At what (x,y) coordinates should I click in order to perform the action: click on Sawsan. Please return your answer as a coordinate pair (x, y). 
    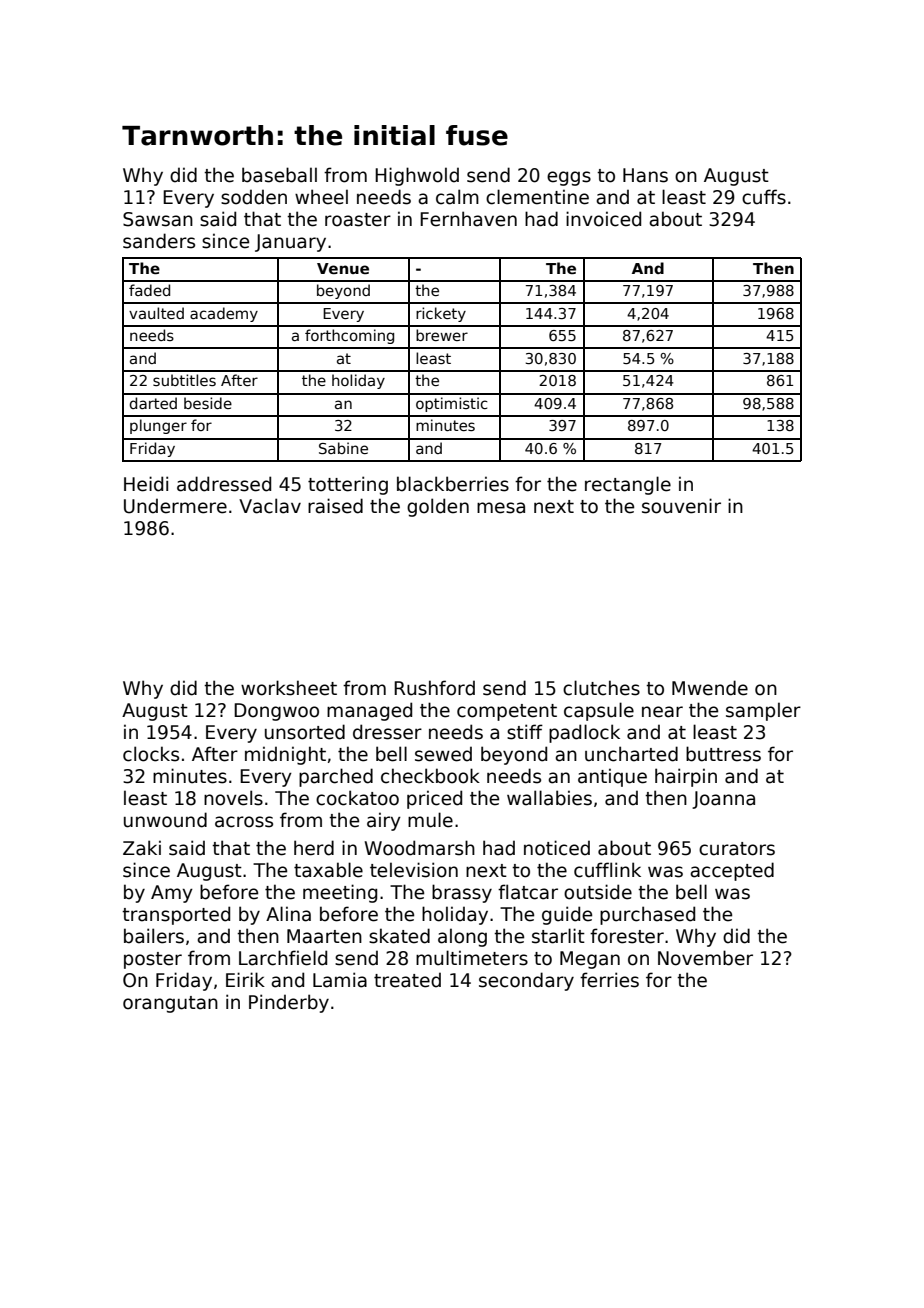
    Looking at the image, I should click on (158, 219).
